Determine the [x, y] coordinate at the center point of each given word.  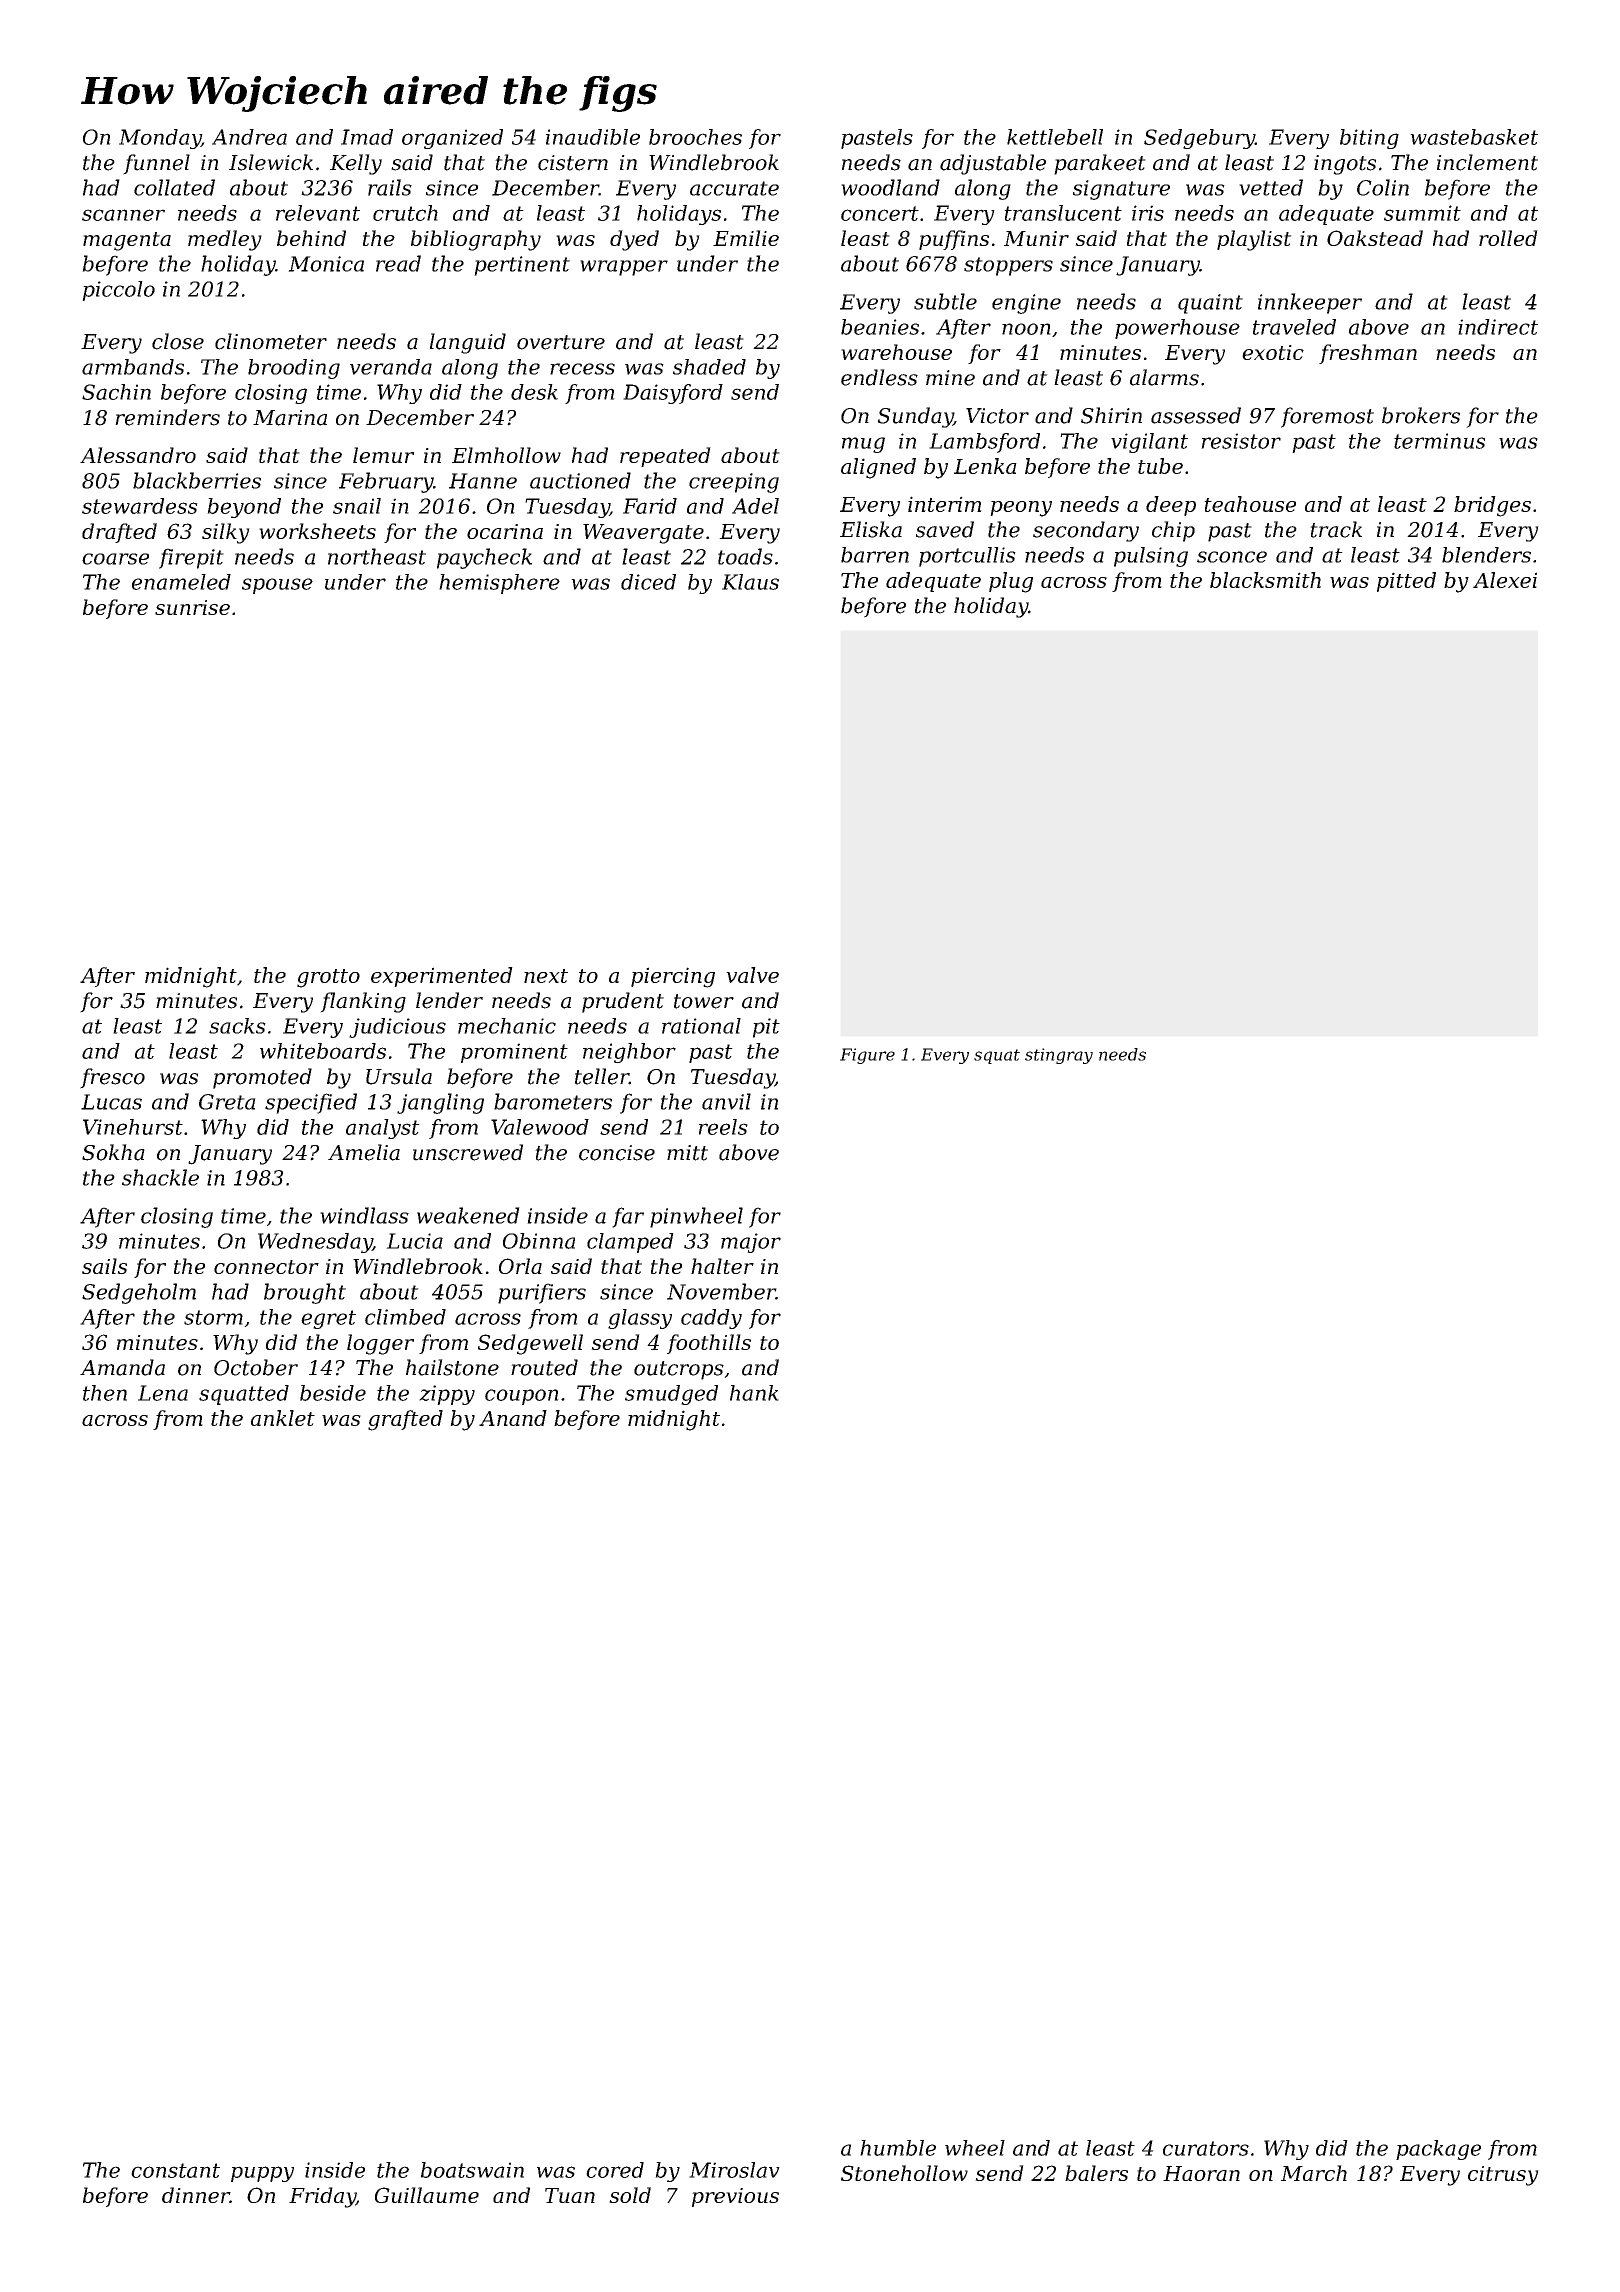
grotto [328, 978]
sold [630, 2195]
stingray [1059, 1056]
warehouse [896, 352]
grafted [405, 1420]
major [751, 1243]
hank [754, 1393]
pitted [1406, 582]
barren [875, 555]
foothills [709, 1344]
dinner [196, 2195]
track [1336, 529]
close [178, 341]
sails [104, 1266]
